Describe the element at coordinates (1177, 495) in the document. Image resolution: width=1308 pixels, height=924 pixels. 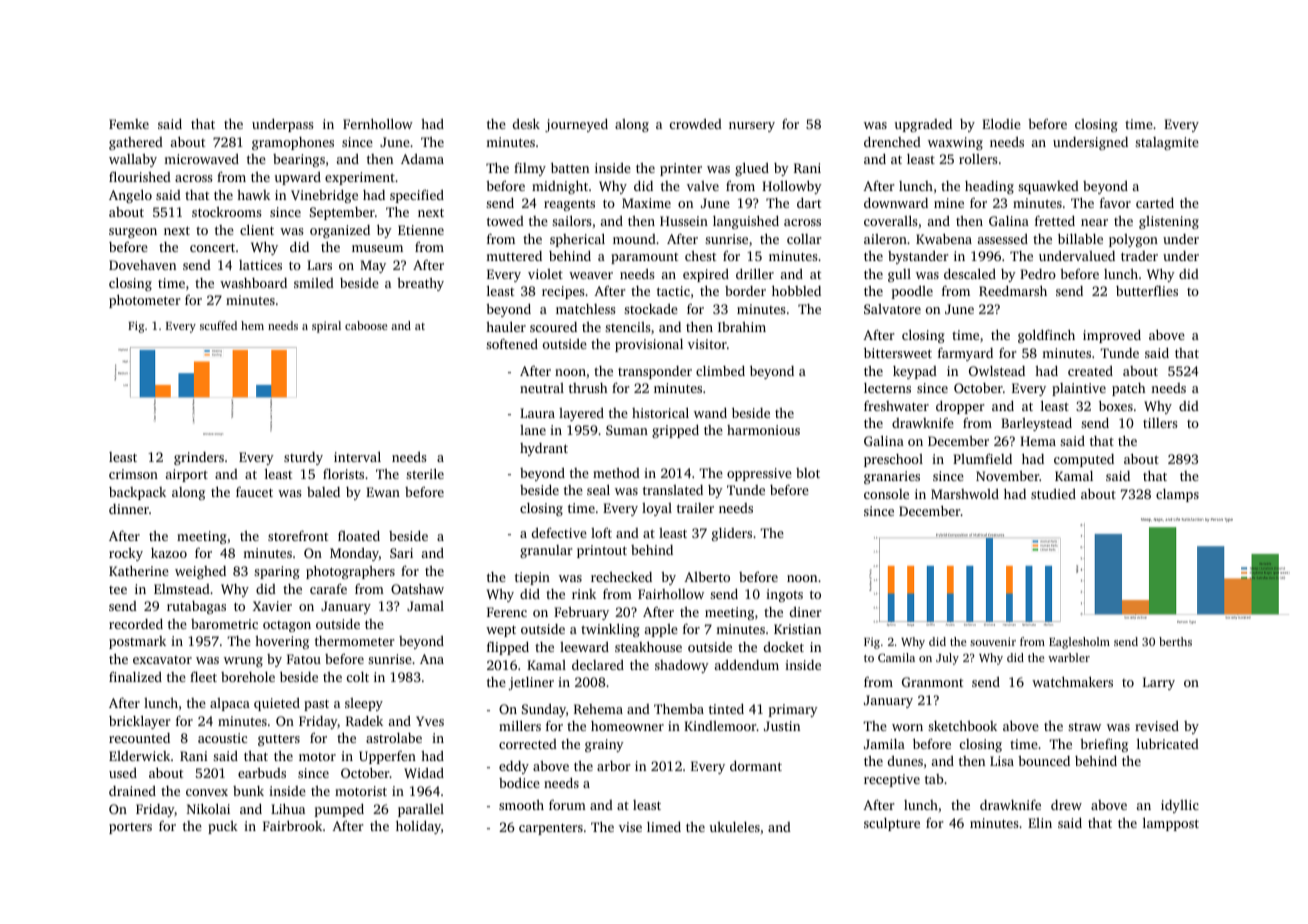
I see `clamps` at that location.
